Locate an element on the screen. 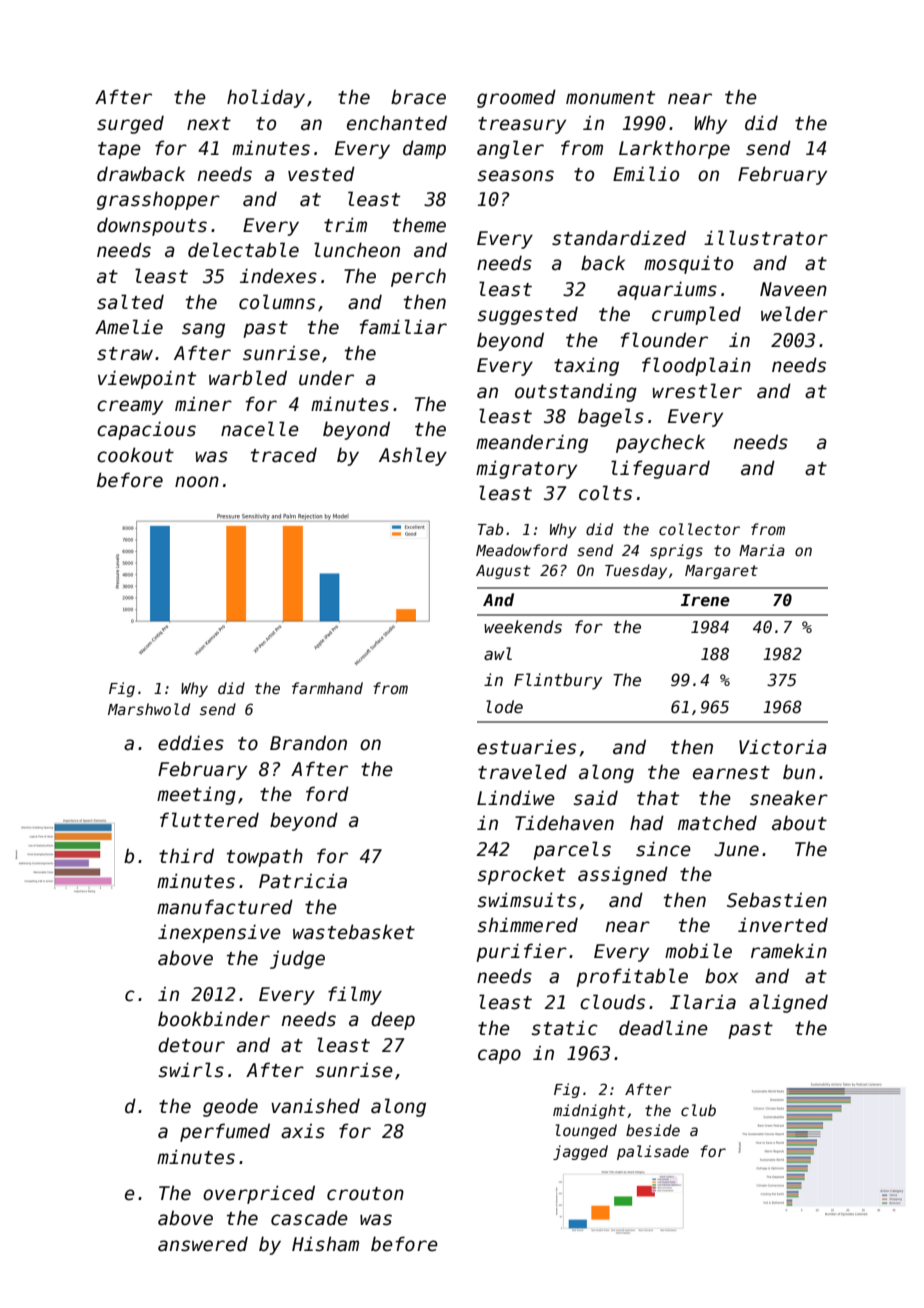  deep is located at coordinates (393, 1020).
